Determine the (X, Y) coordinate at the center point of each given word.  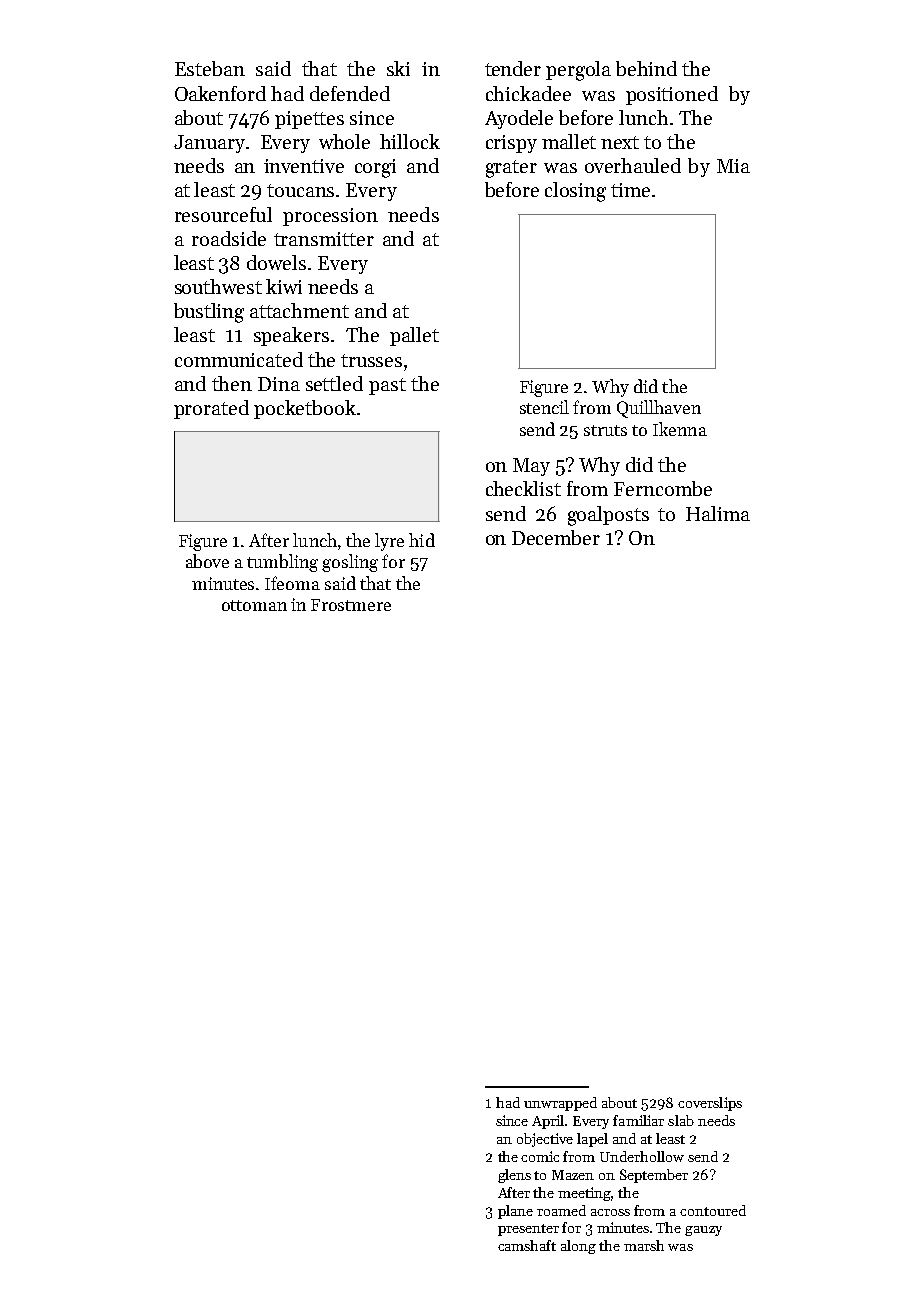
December (556, 537)
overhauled (633, 165)
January (209, 144)
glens (514, 1176)
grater (511, 169)
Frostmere (351, 605)
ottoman (254, 605)
